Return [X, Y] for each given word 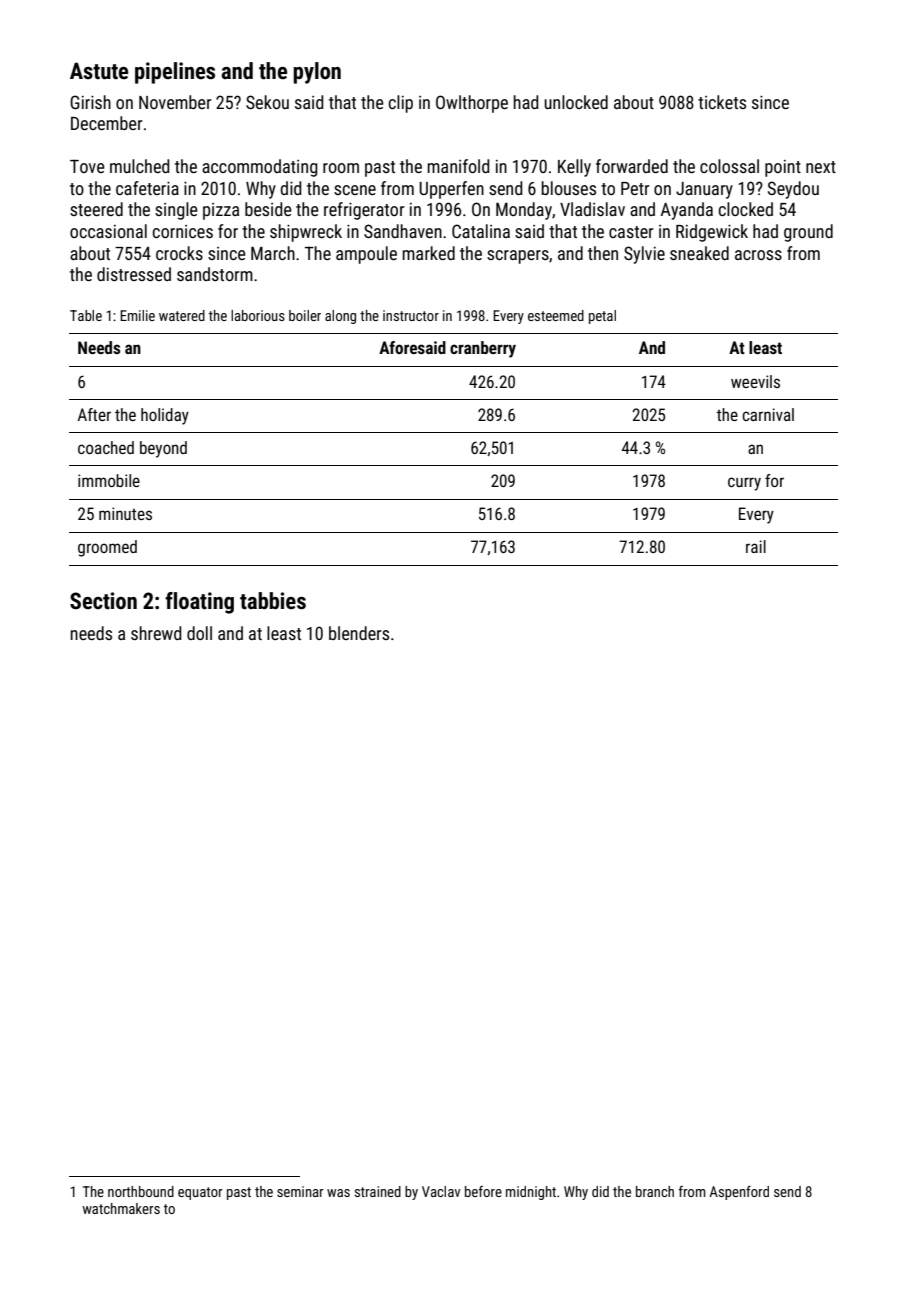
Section [103, 601]
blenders [359, 633]
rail [756, 546]
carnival [768, 414]
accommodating [260, 168]
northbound [141, 1191]
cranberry [483, 349]
